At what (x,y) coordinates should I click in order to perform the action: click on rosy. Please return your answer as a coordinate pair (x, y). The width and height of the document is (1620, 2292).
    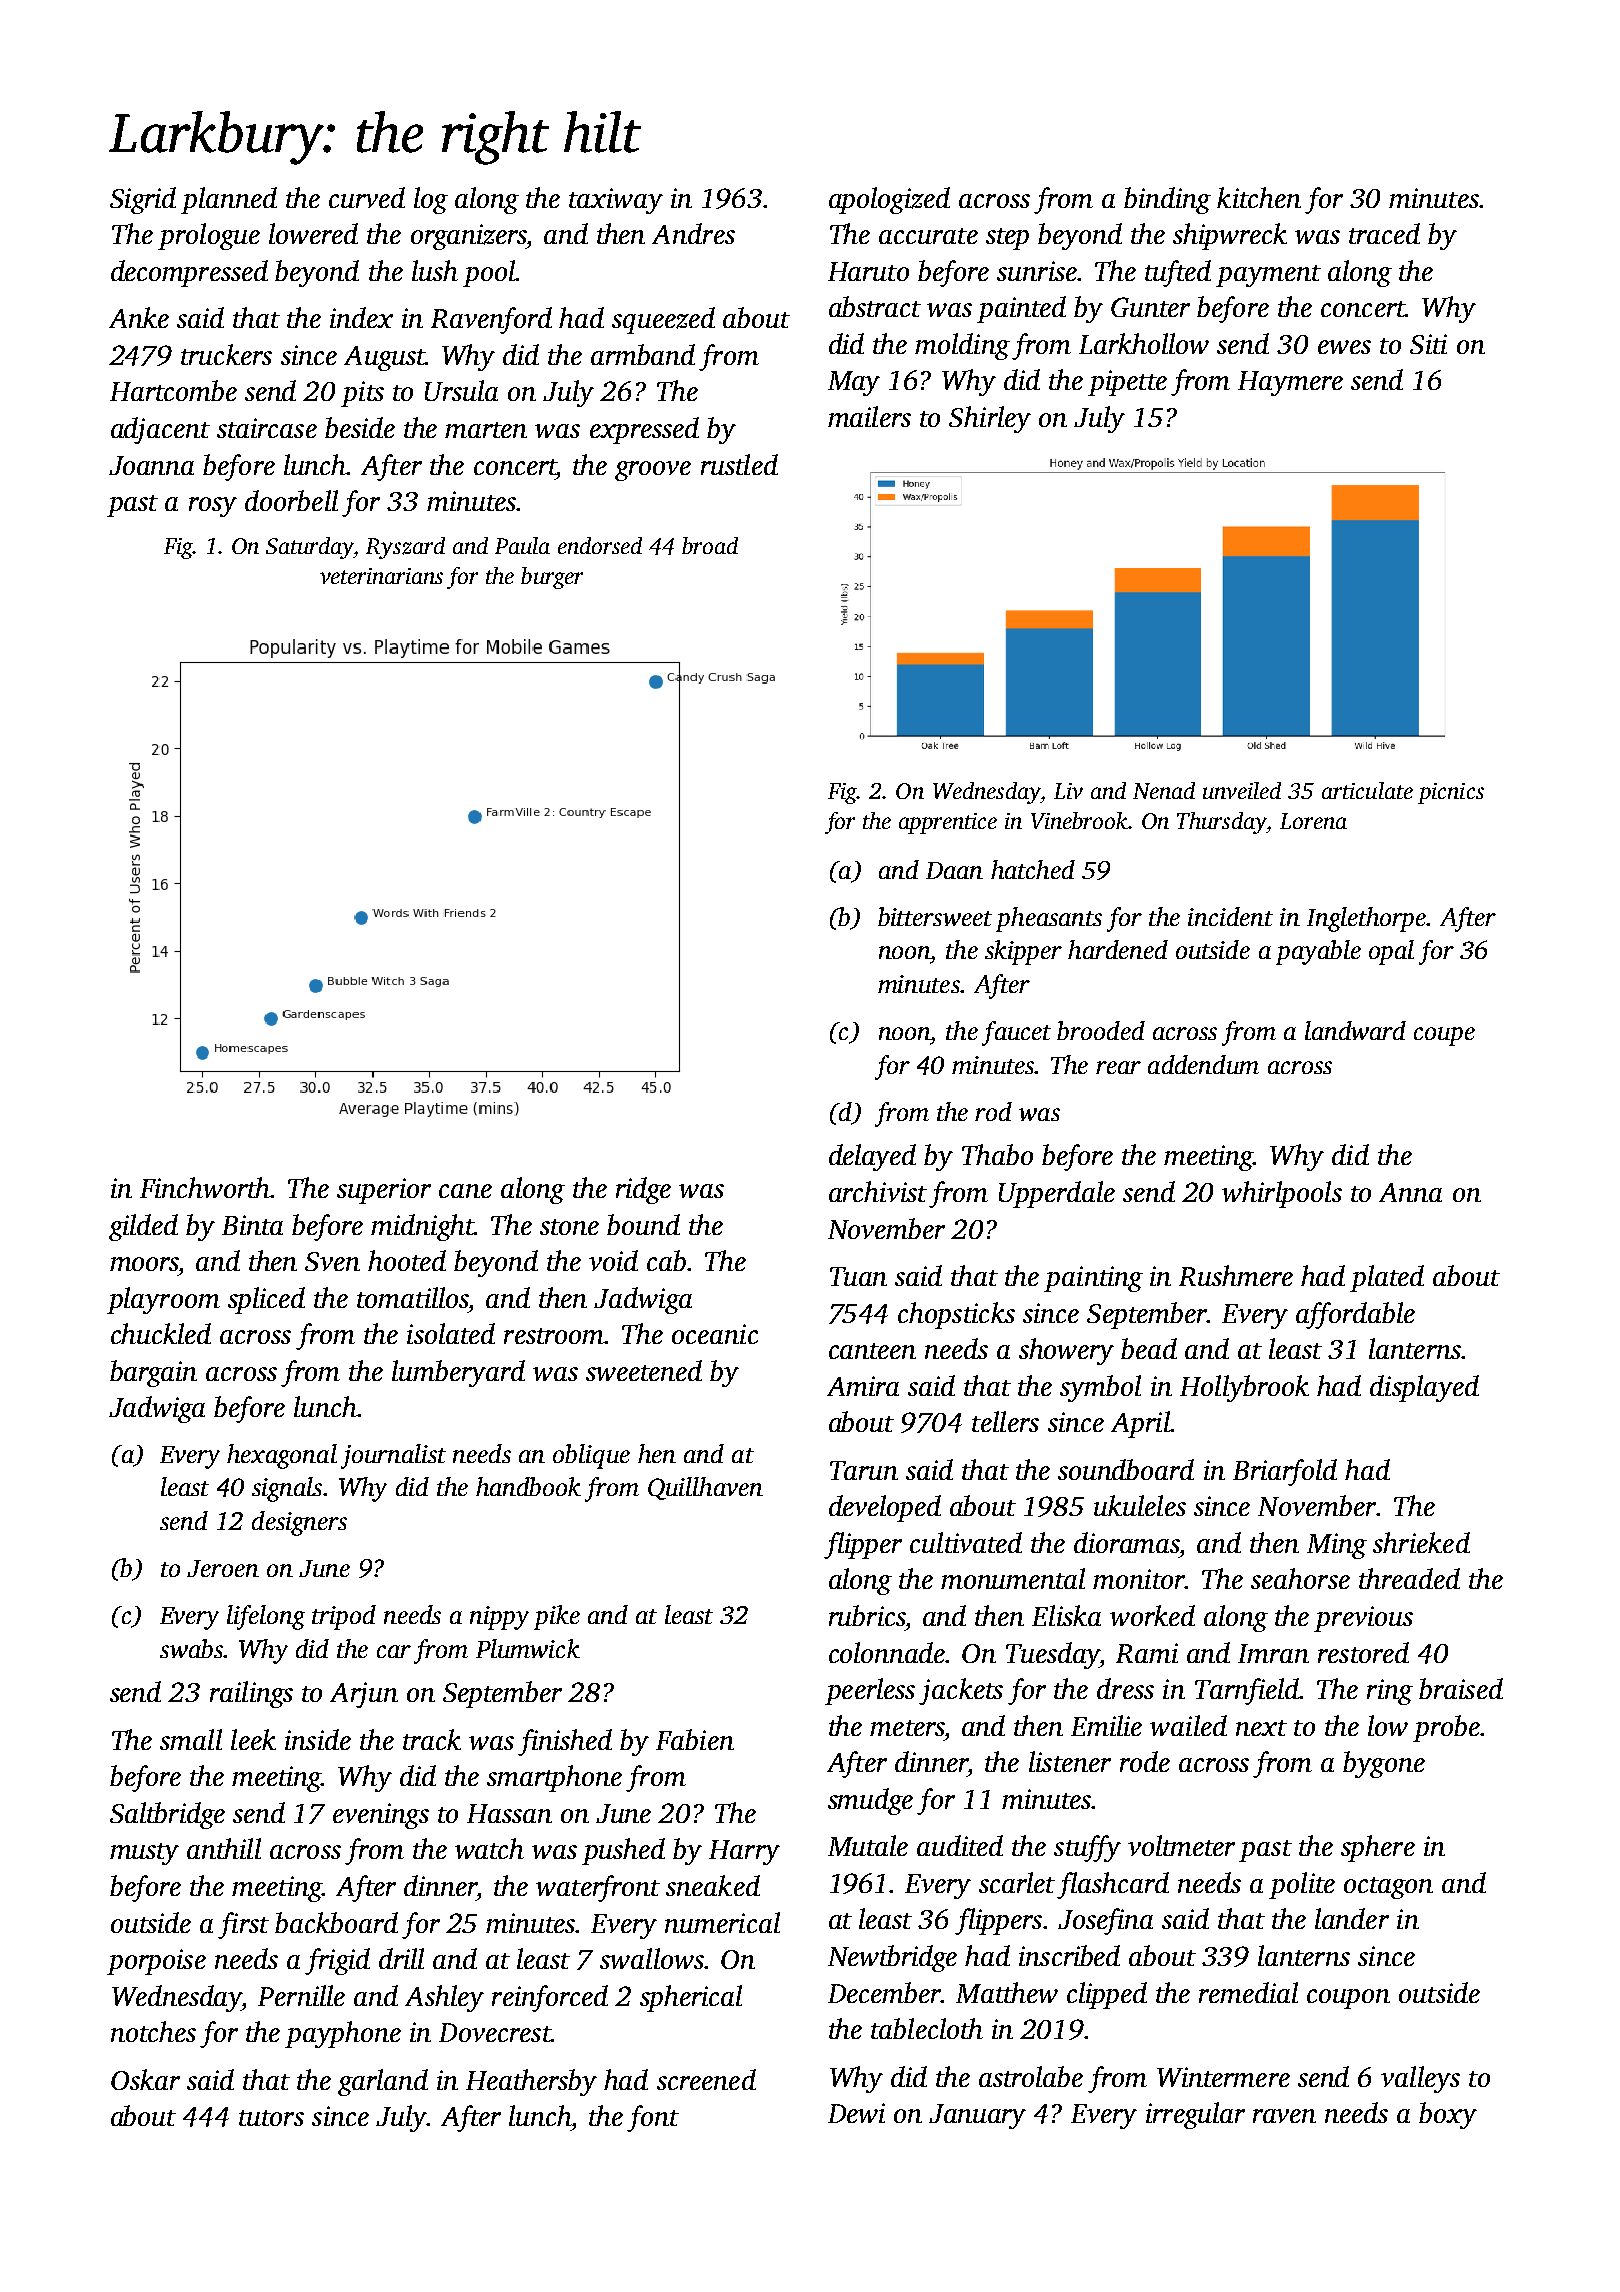
    Looking at the image, I should click on (213, 507).
